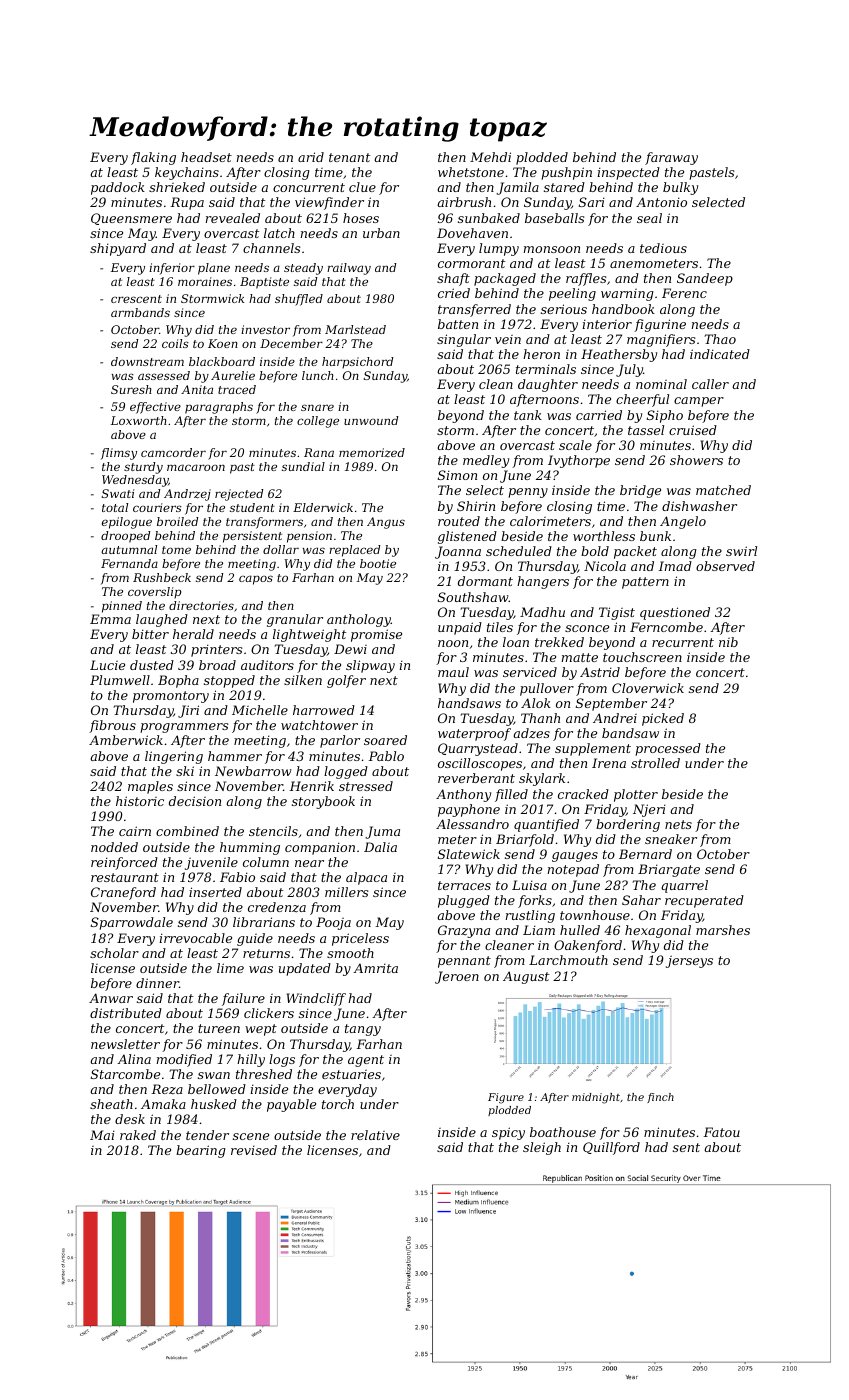 The width and height of the screenshot is (849, 1400). I want to click on loan, so click(516, 642).
